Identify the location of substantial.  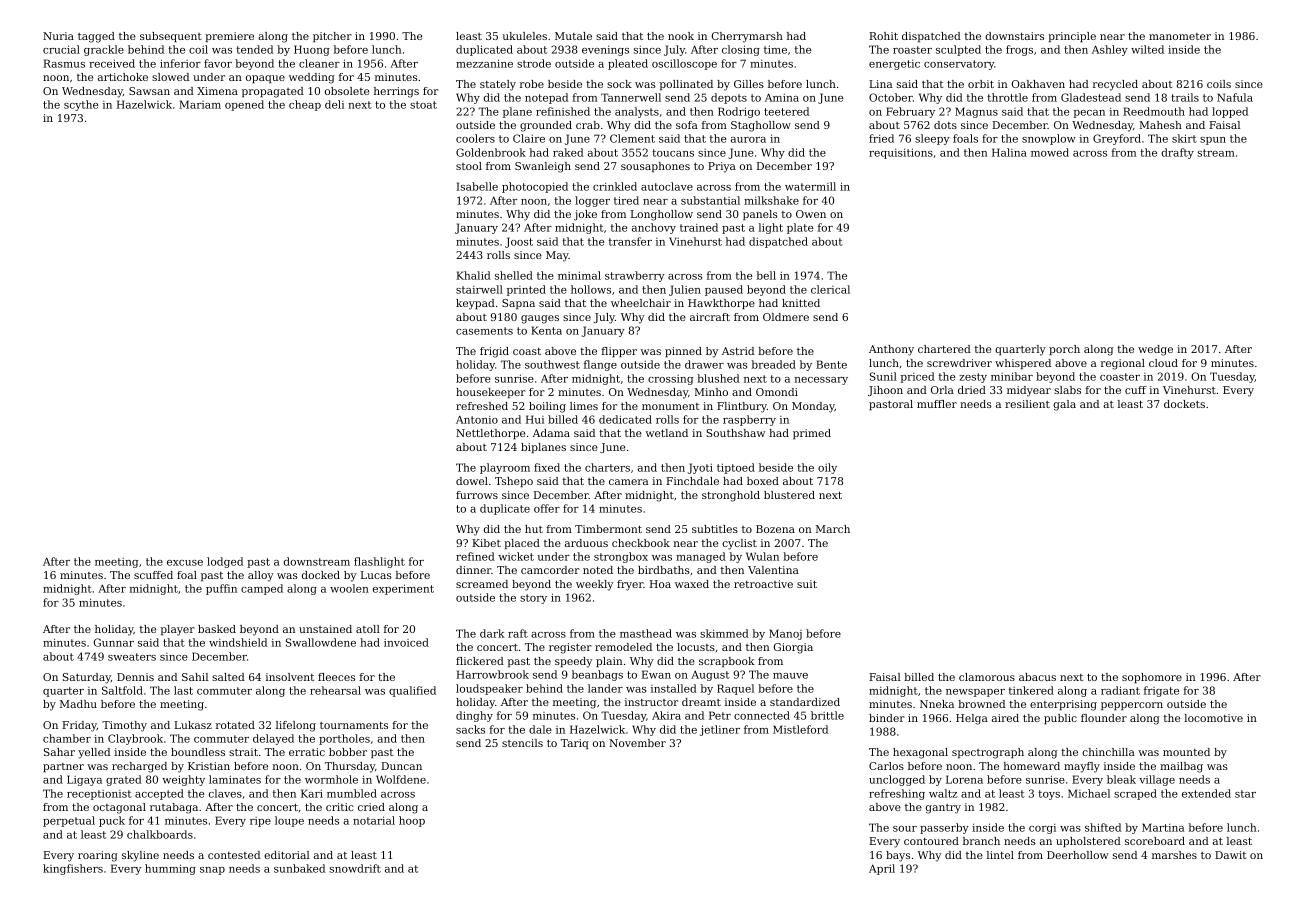
(710, 200).
